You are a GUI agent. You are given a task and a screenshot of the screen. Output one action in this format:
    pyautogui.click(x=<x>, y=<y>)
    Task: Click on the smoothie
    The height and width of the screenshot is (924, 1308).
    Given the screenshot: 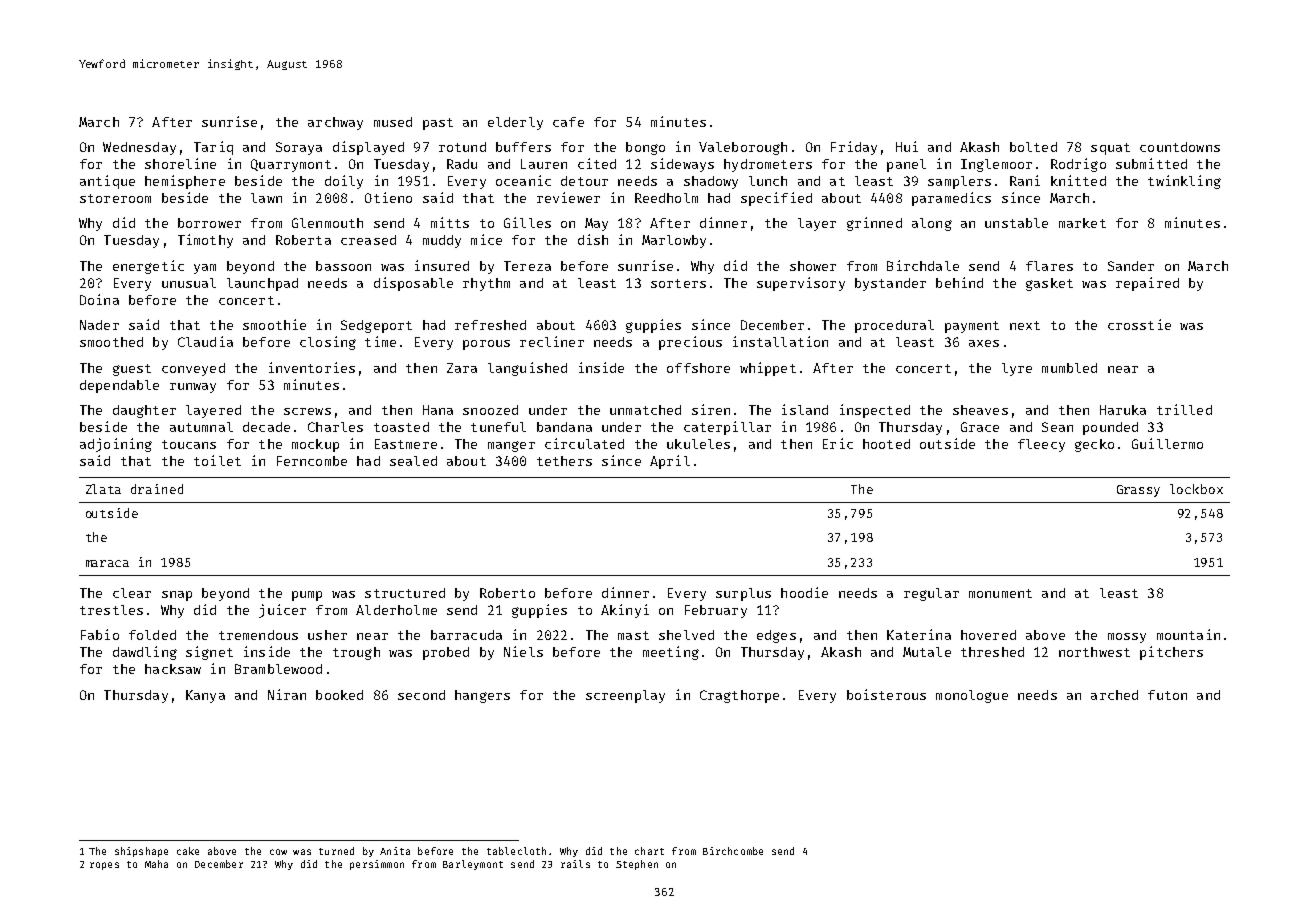 What is the action you would take?
    pyautogui.click(x=274, y=324)
